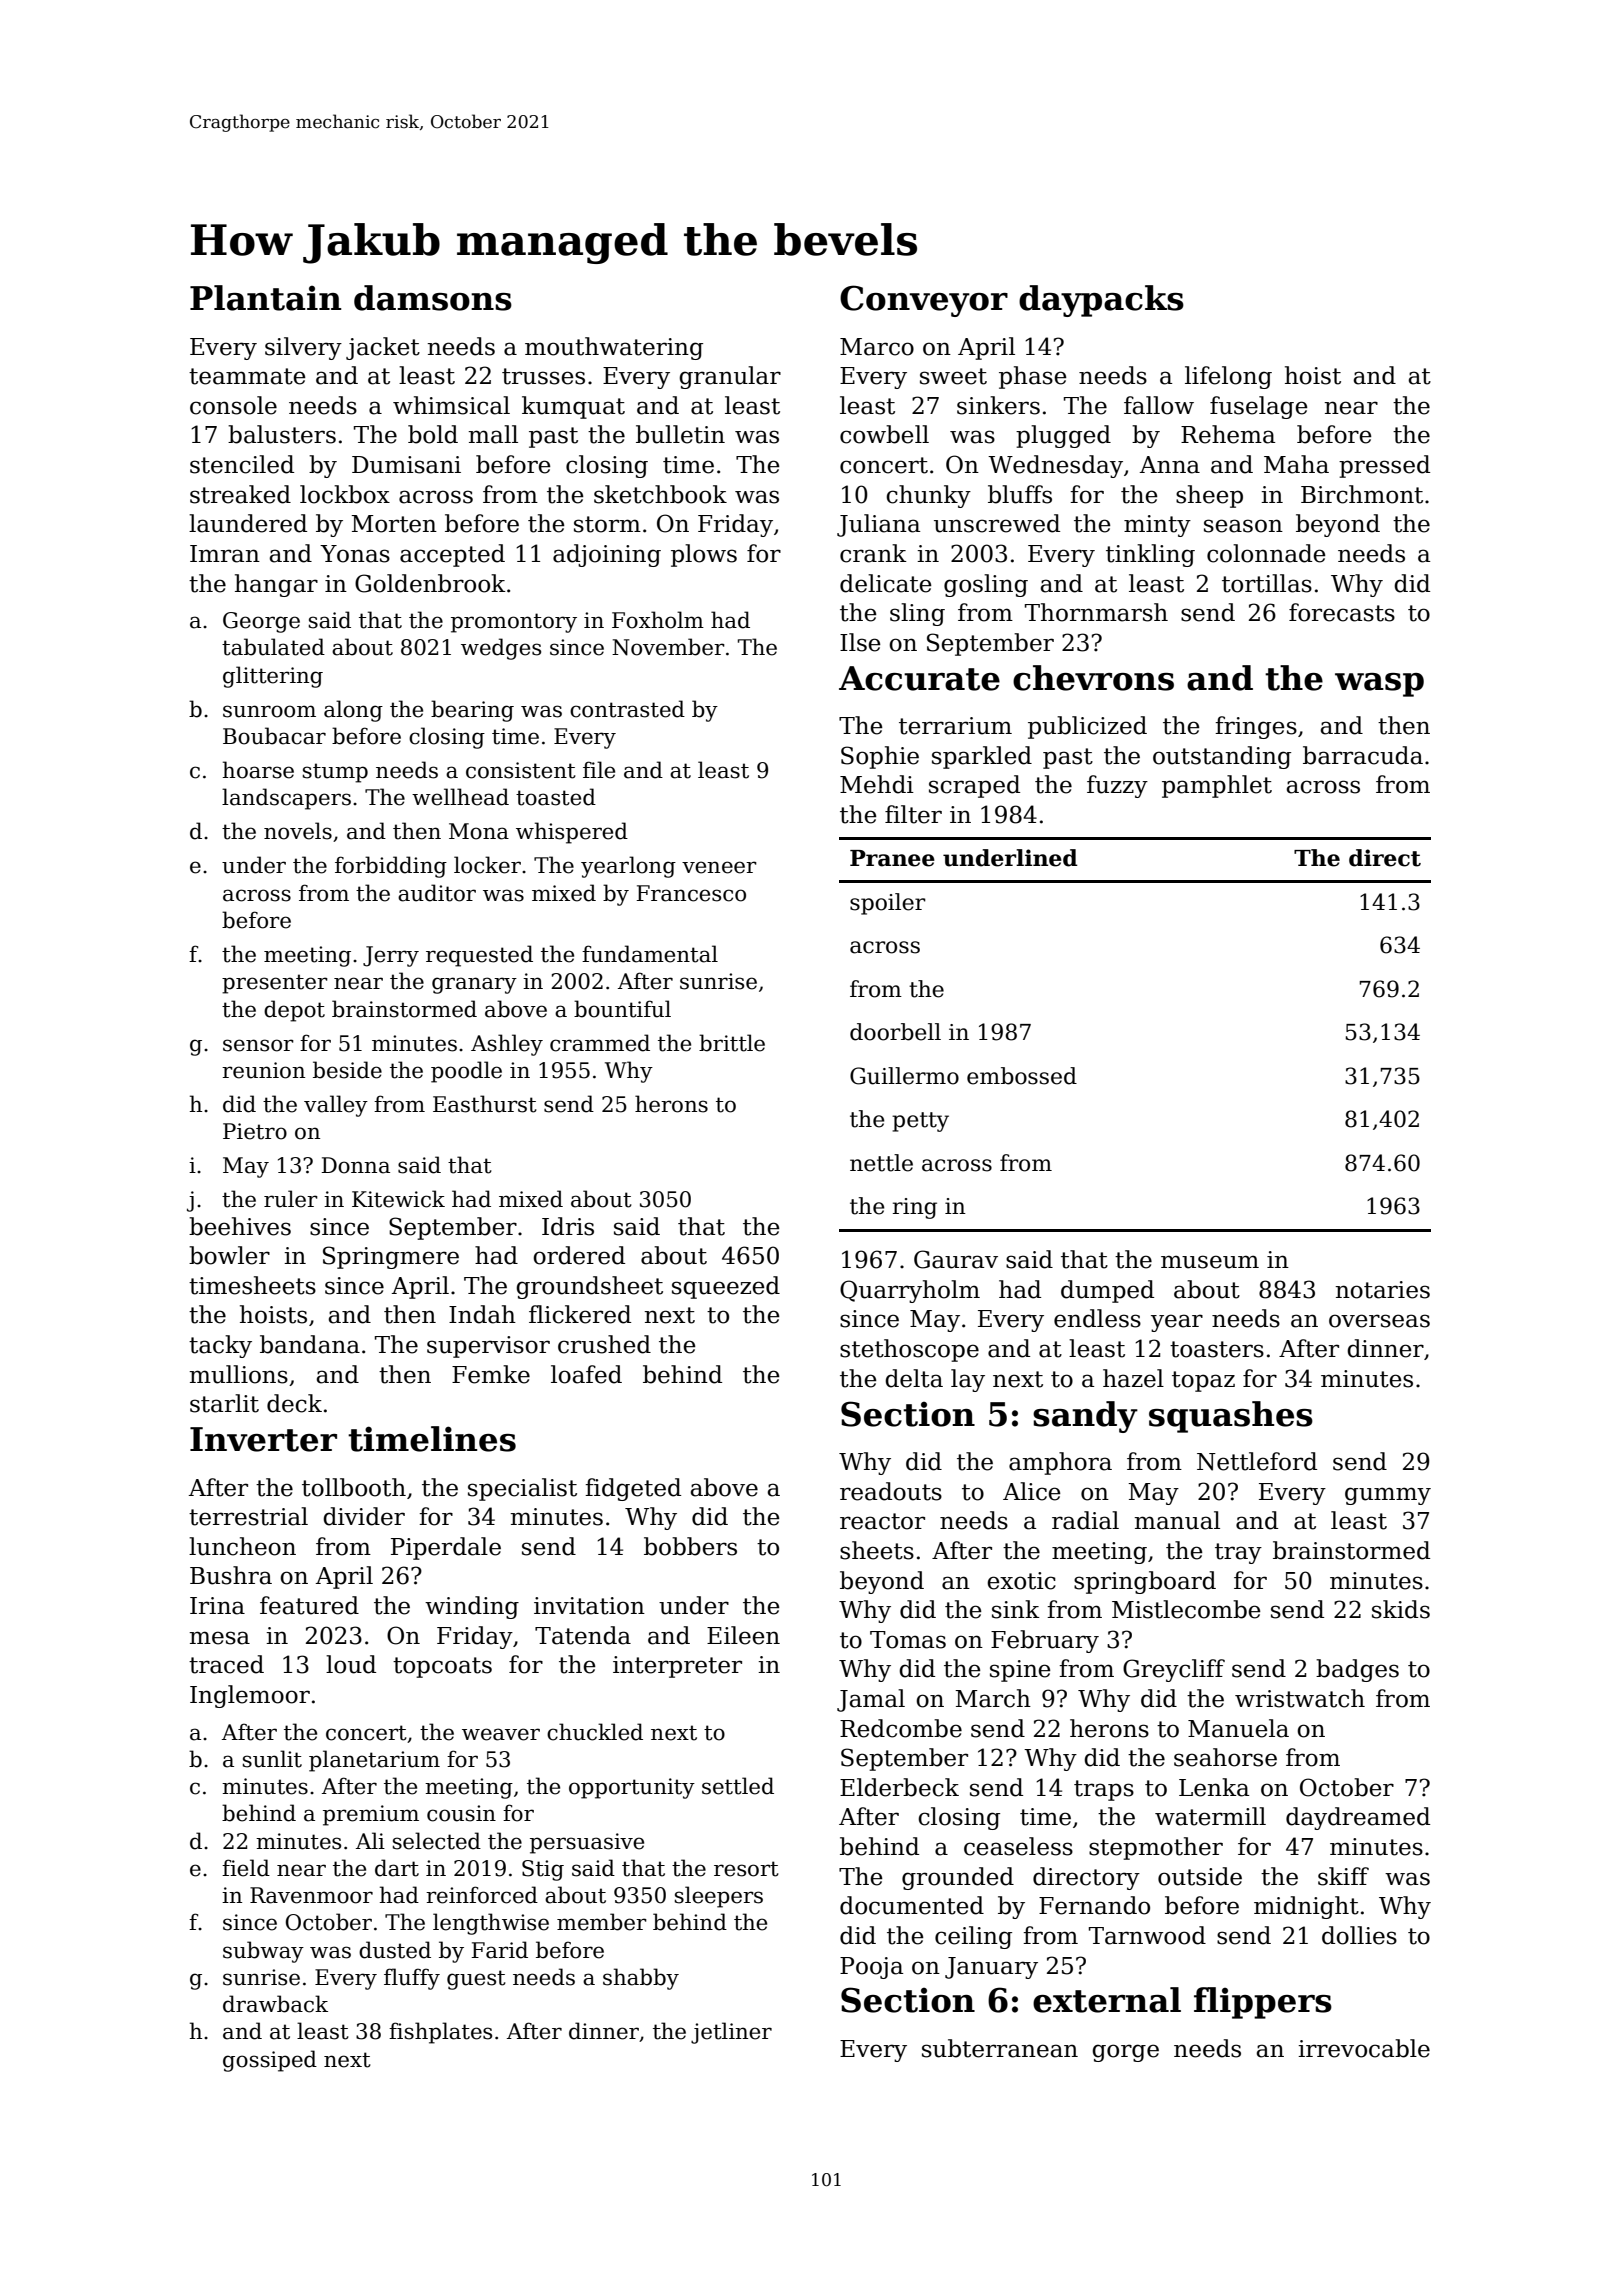 This image has width=1620, height=2292. I want to click on cowbell, so click(884, 434).
